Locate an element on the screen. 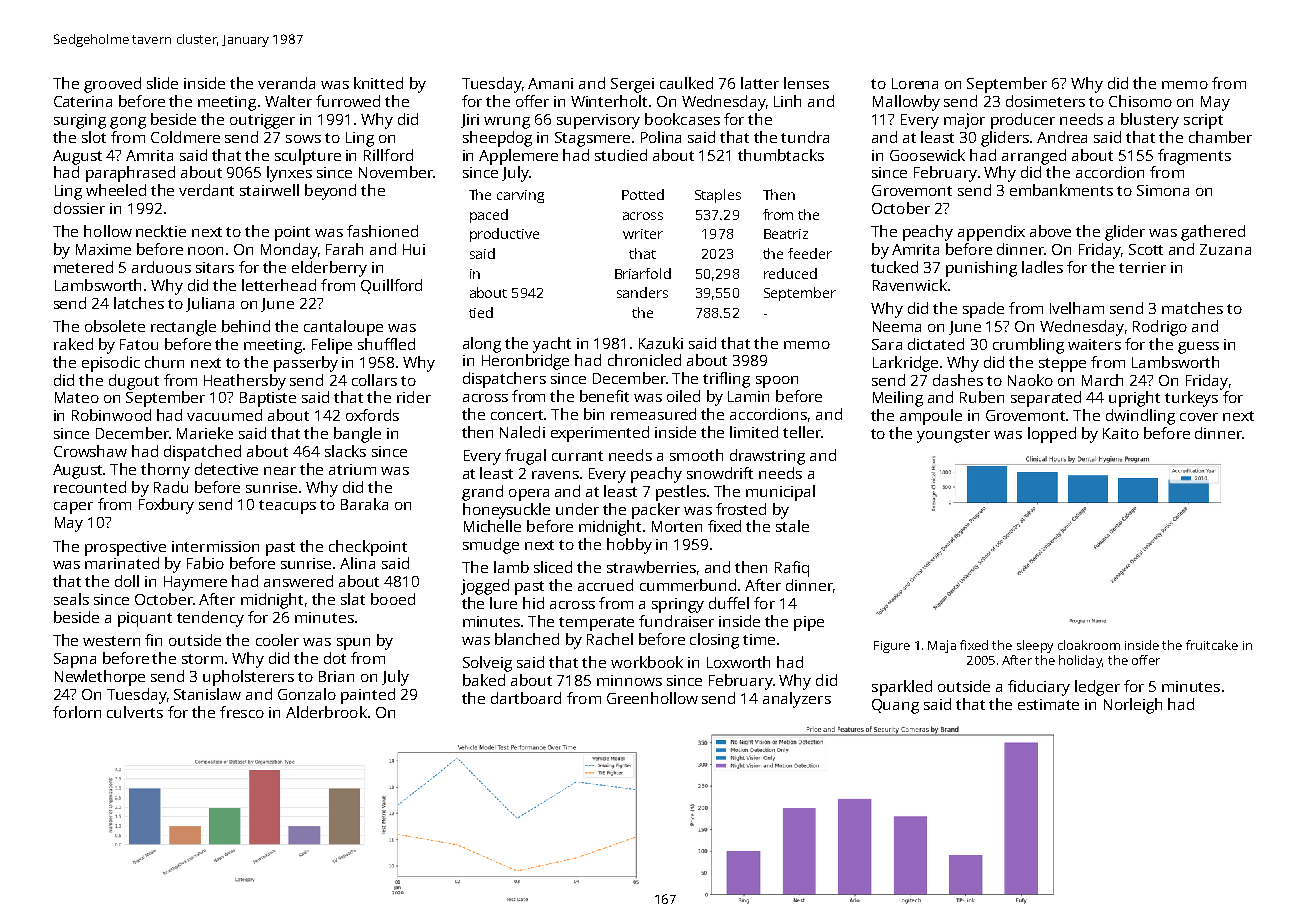 This screenshot has height=924, width=1308. collars is located at coordinates (374, 380).
